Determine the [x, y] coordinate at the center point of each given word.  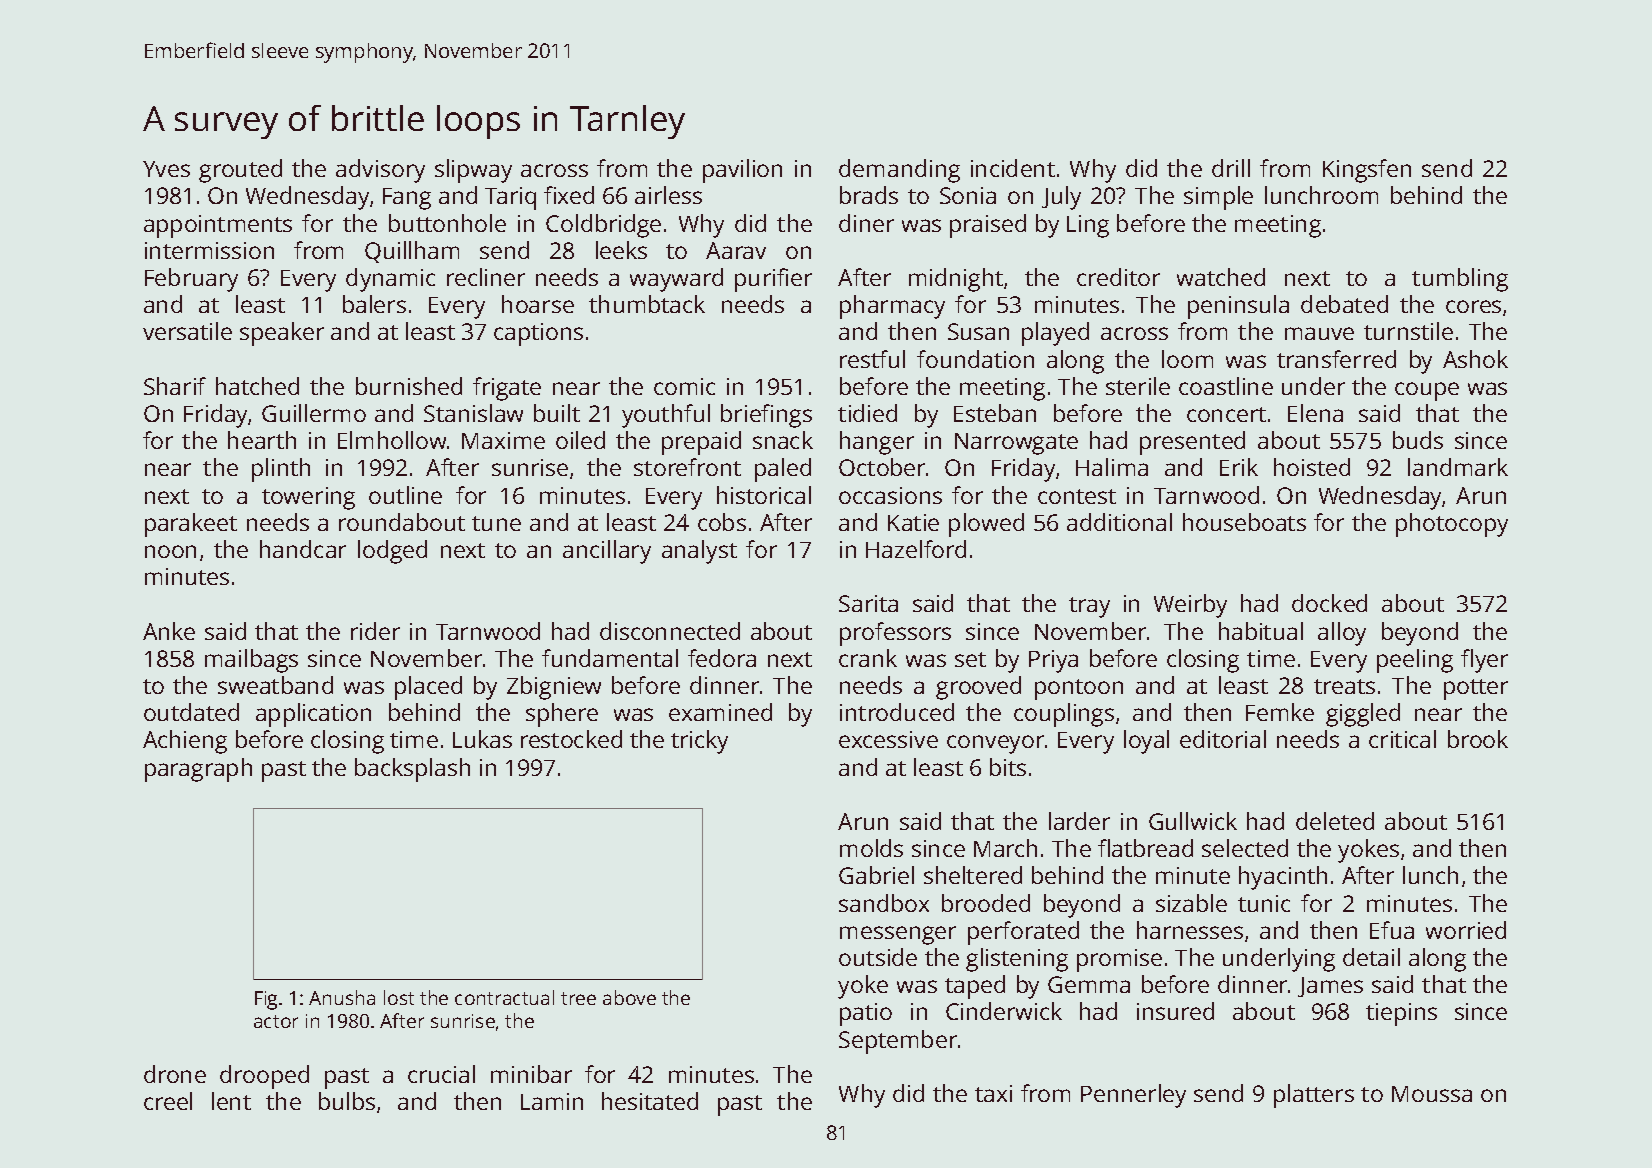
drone [175, 1074]
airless [668, 195]
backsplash [412, 770]
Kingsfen [1367, 171]
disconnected [670, 631]
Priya [1053, 661]
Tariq [510, 198]
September [898, 1042]
